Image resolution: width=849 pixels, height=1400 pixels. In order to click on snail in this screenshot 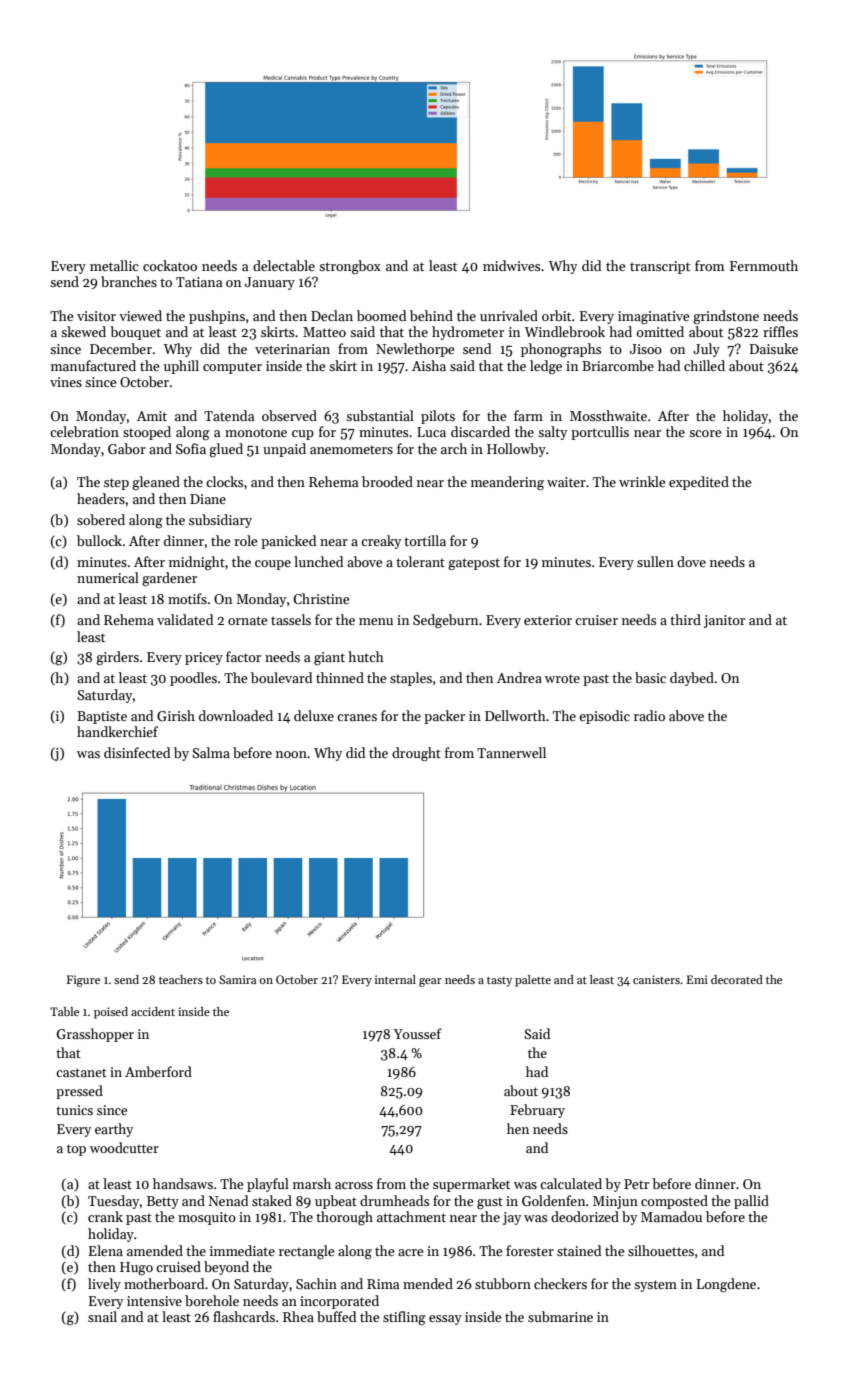, I will do `click(102, 1316)`.
